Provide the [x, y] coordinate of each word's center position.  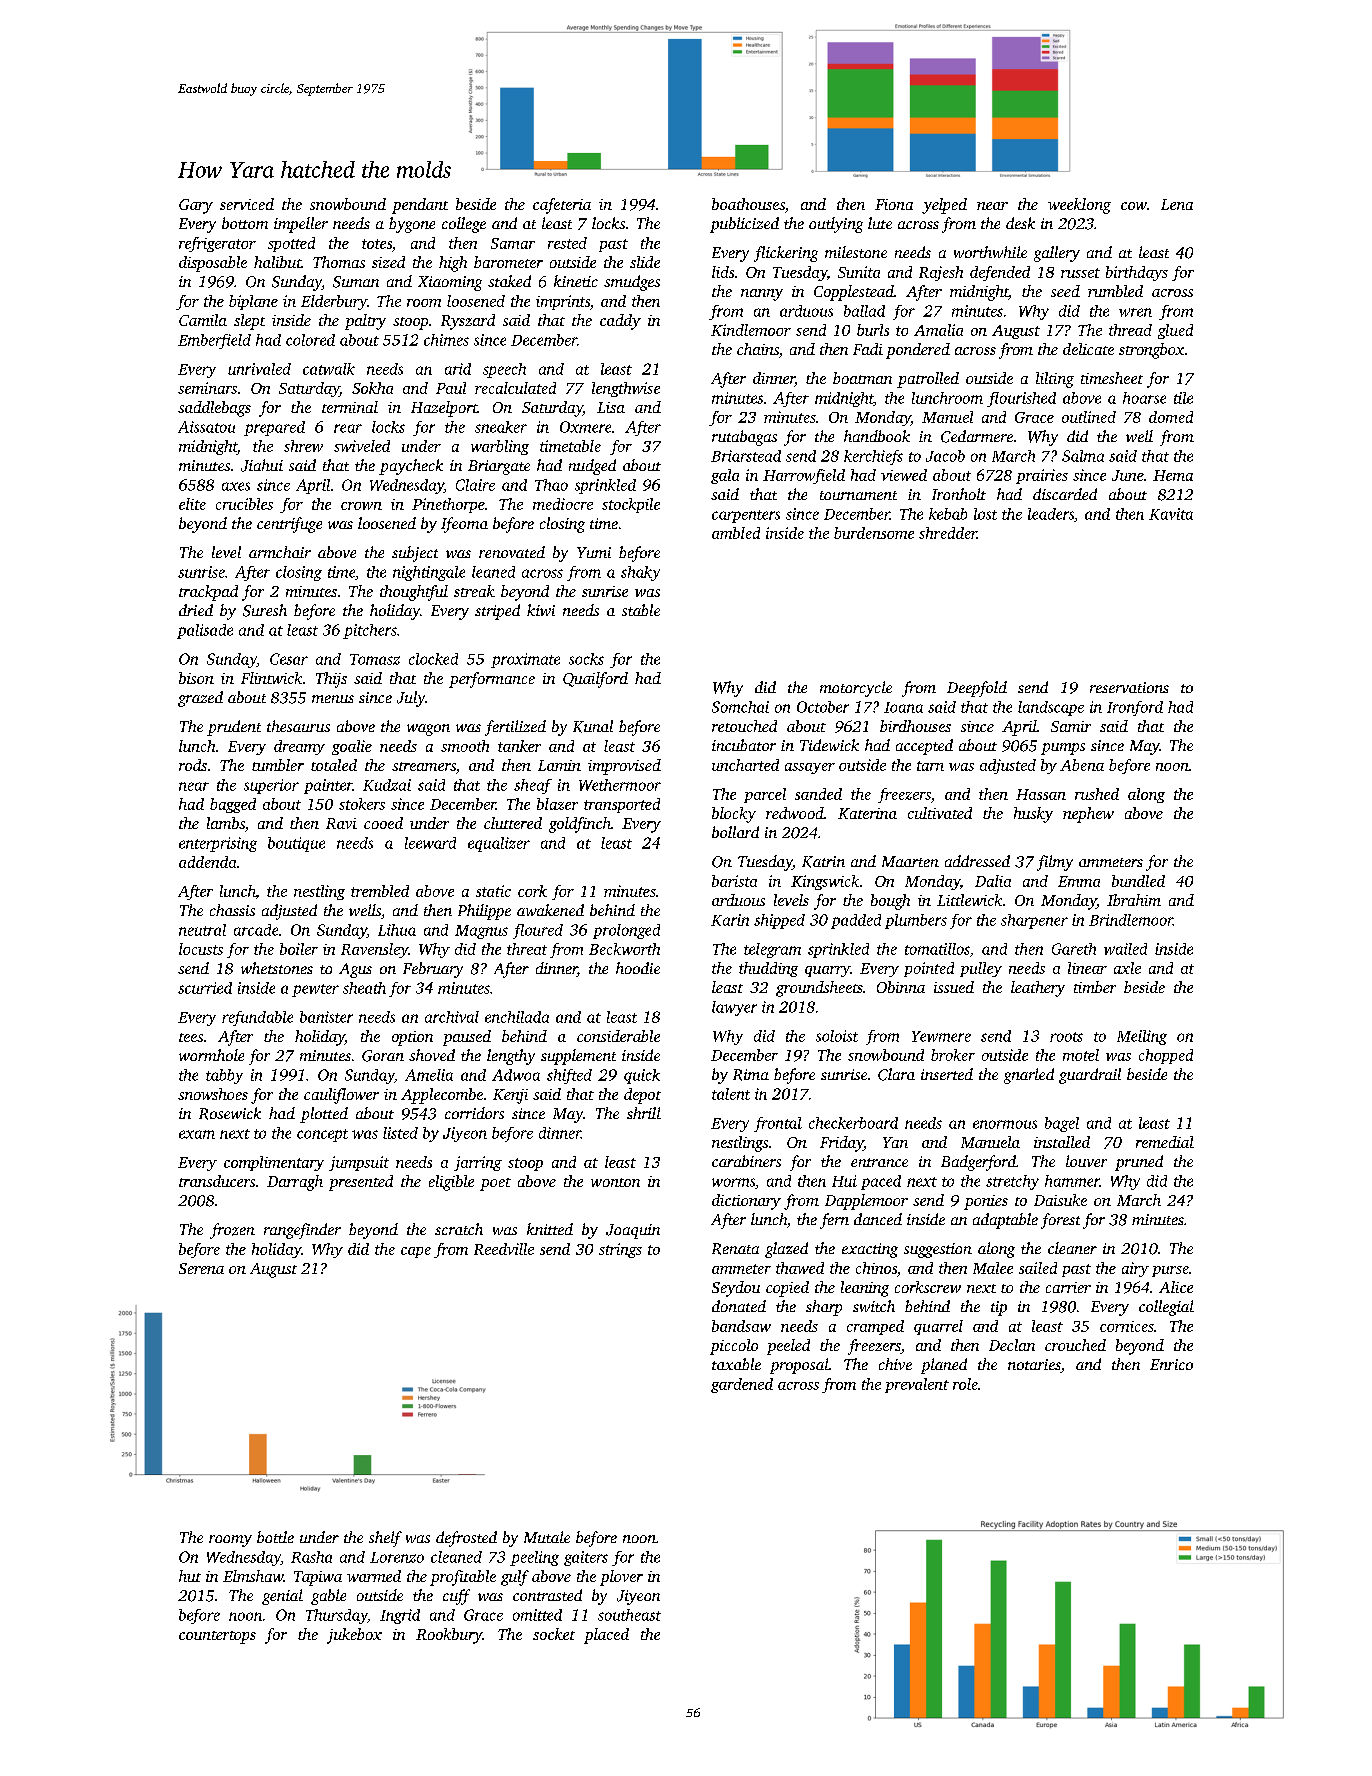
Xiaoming [450, 283]
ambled [736, 533]
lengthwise [626, 389]
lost [985, 514]
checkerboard [853, 1123]
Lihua [397, 930]
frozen [232, 1231]
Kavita [1171, 514]
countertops [217, 1637]
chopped [1166, 1056]
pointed [929, 969]
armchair [280, 552]
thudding [768, 969]
